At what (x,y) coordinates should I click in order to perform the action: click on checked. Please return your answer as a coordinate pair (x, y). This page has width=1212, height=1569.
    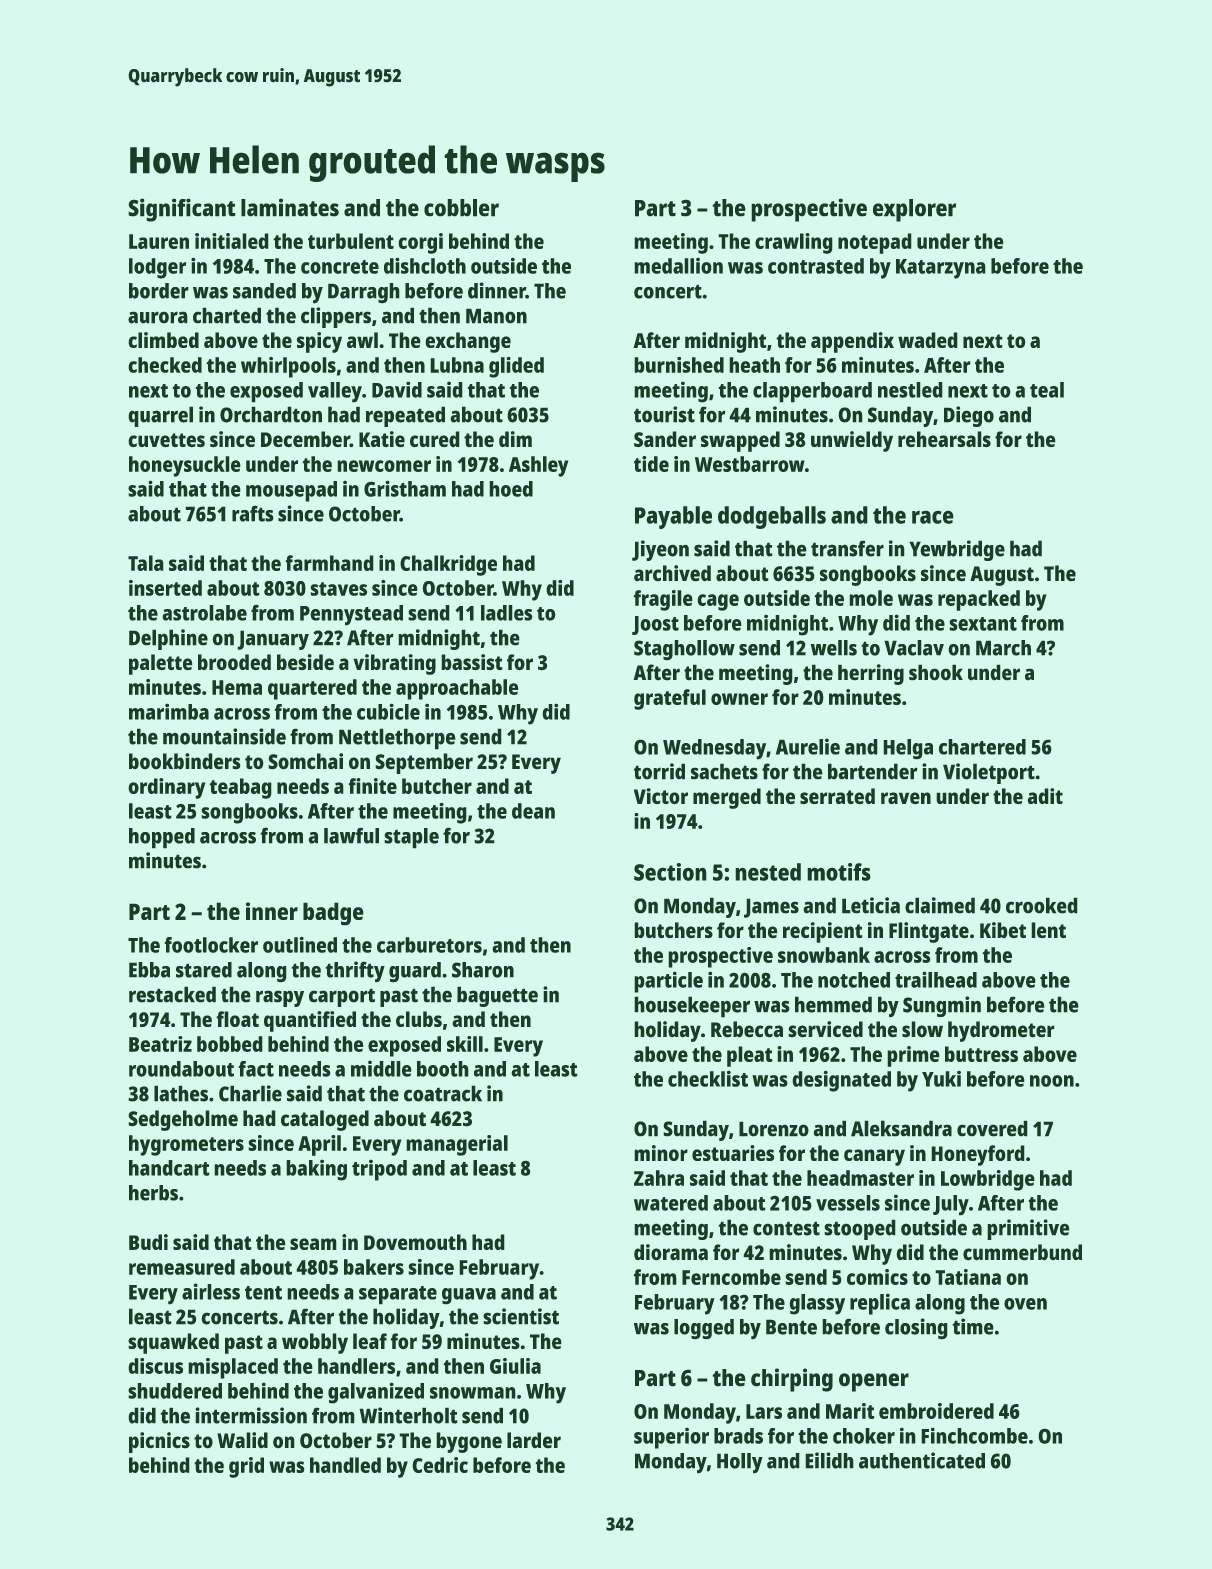
    Looking at the image, I should click on (165, 365).
